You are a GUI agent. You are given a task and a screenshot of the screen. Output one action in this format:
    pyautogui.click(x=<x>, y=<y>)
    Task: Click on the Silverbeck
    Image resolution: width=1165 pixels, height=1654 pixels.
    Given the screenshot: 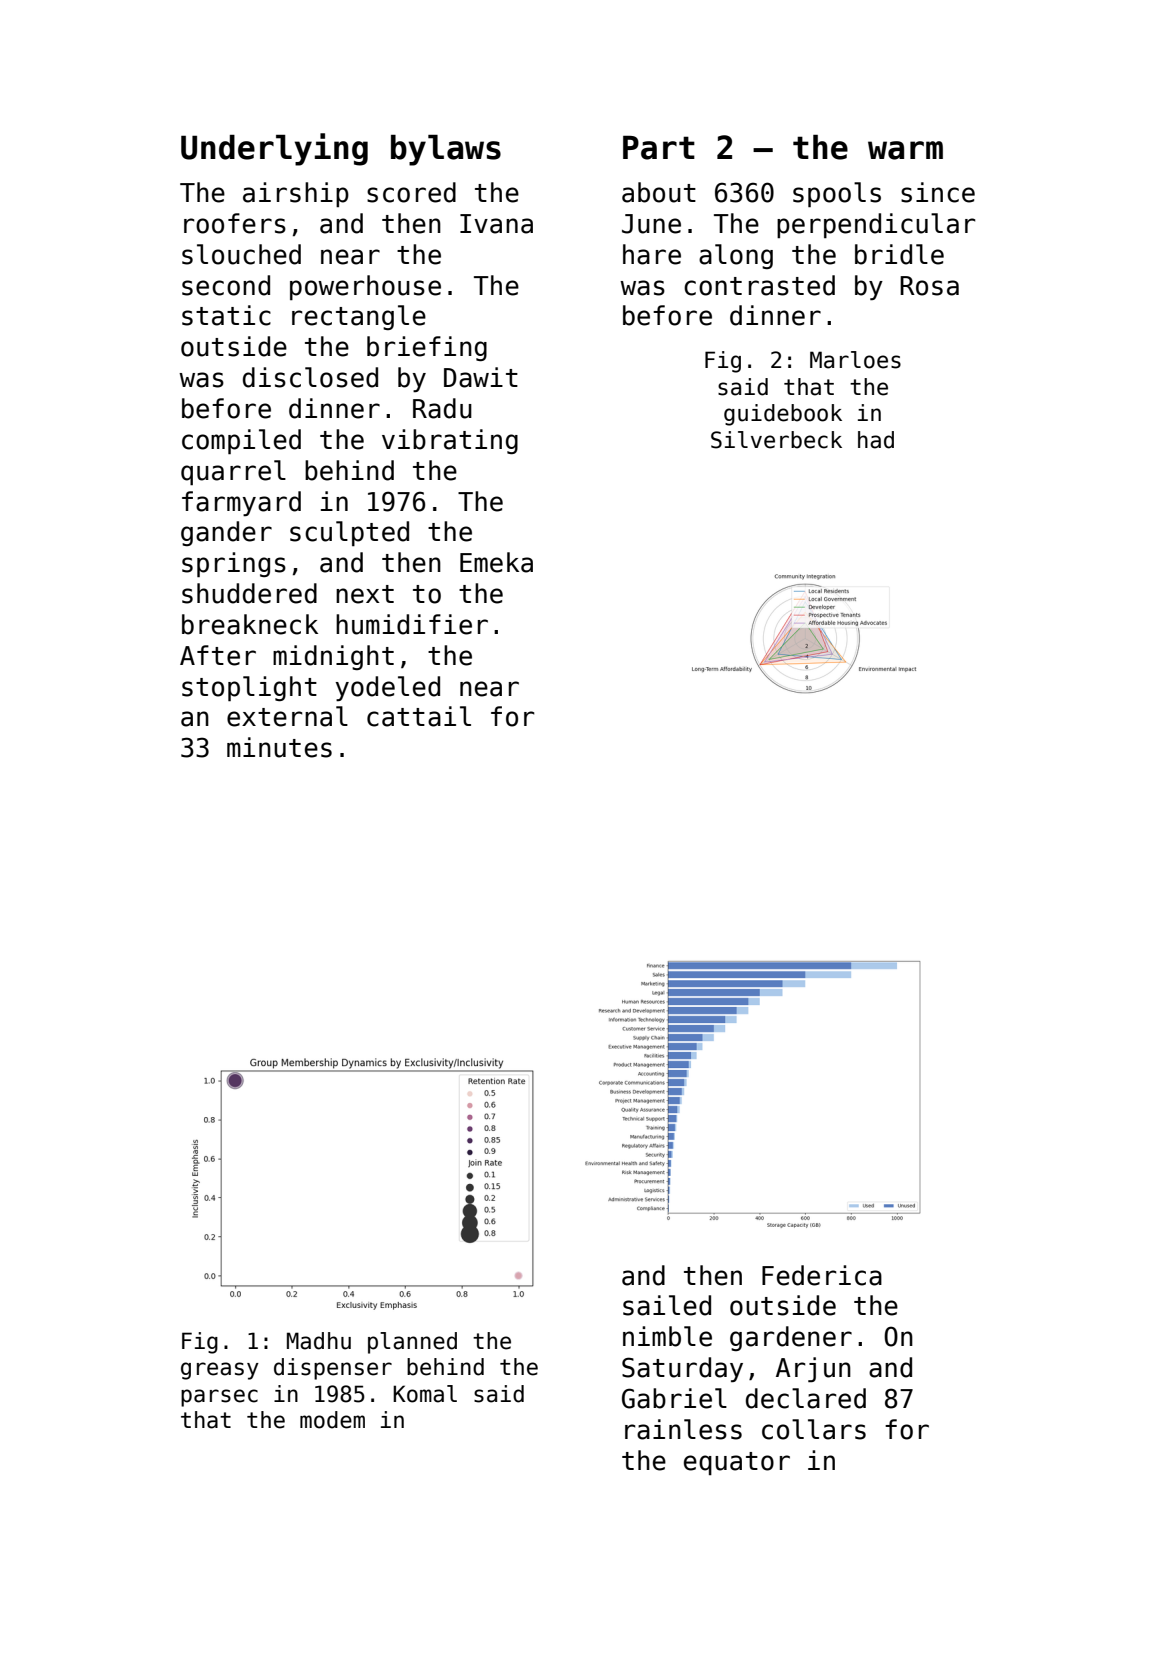 What is the action you would take?
    pyautogui.click(x=776, y=440)
